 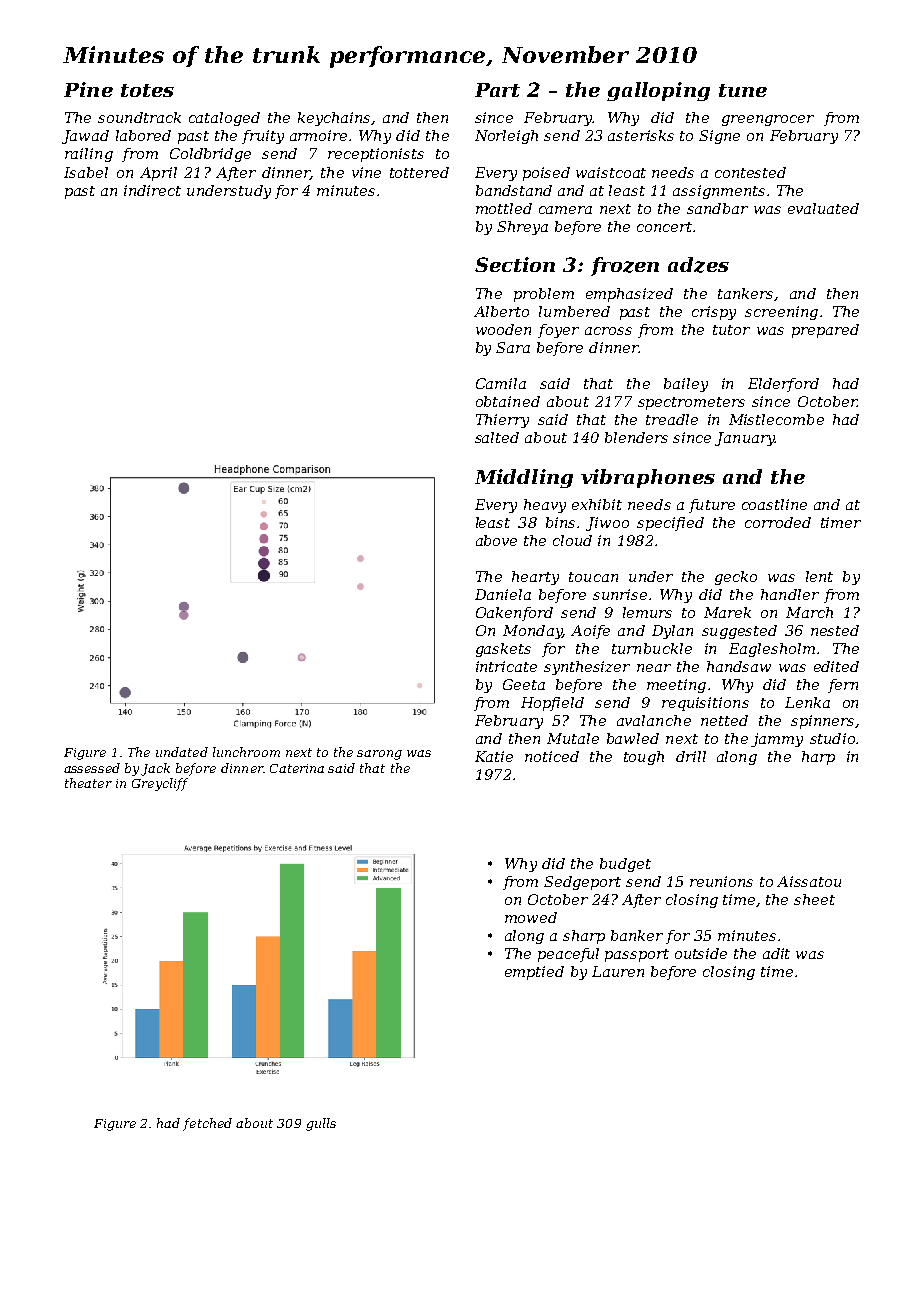 What do you see at coordinates (743, 90) in the screenshot?
I see `tune` at bounding box center [743, 90].
